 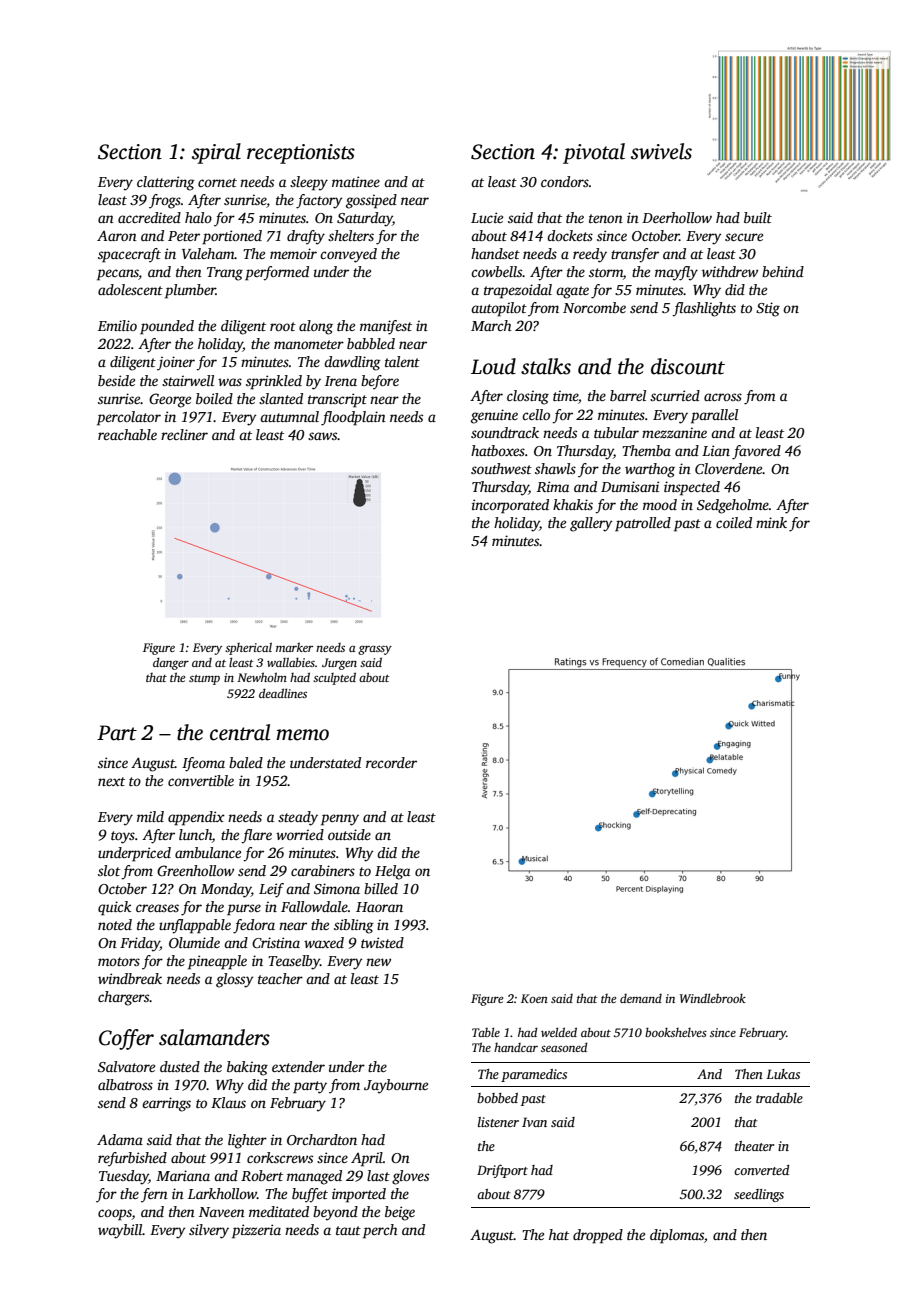 What do you see at coordinates (235, 980) in the screenshot?
I see `glossy` at bounding box center [235, 980].
